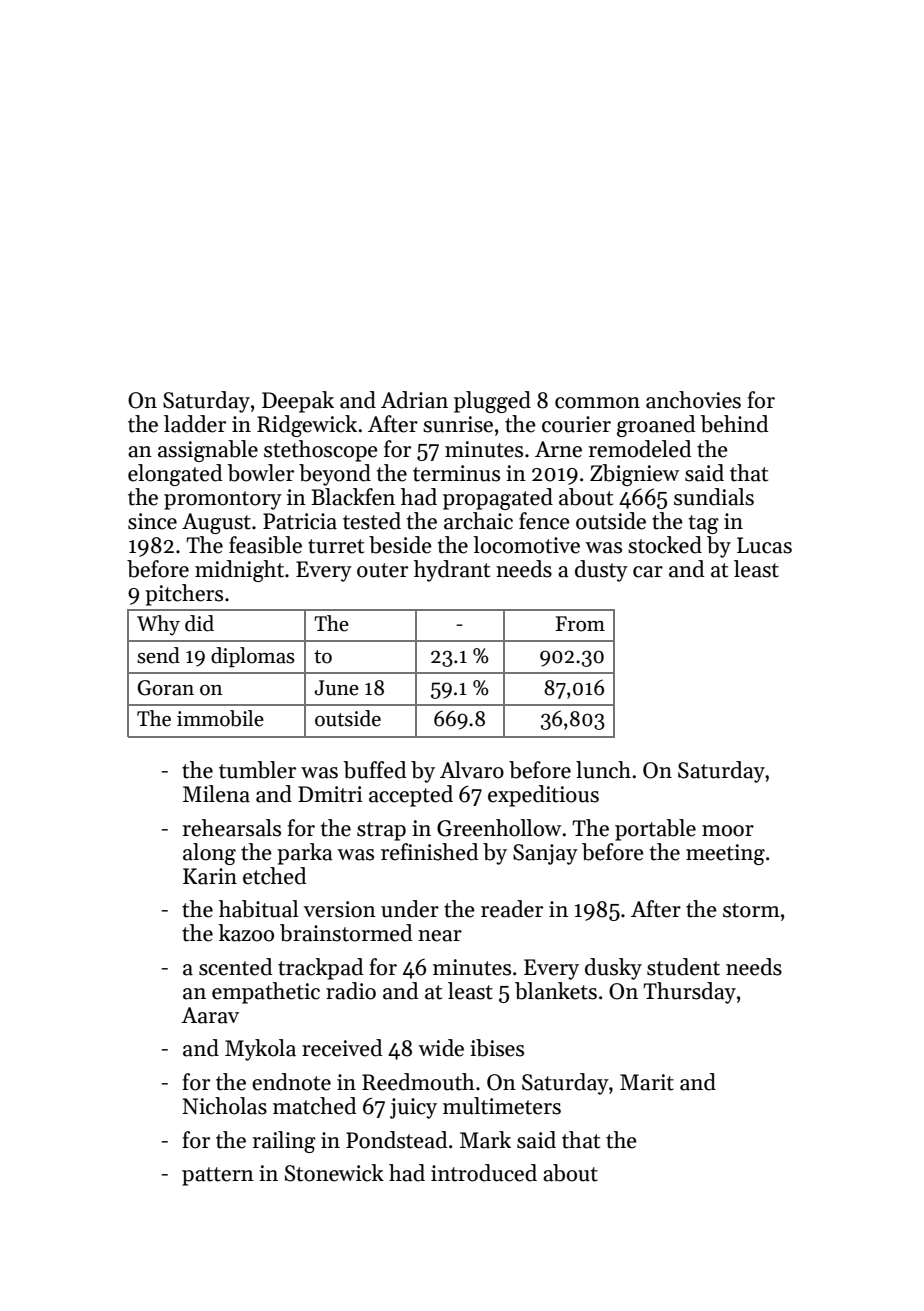 The image size is (924, 1311). Describe the element at coordinates (683, 967) in the page. I see `student` at that location.
